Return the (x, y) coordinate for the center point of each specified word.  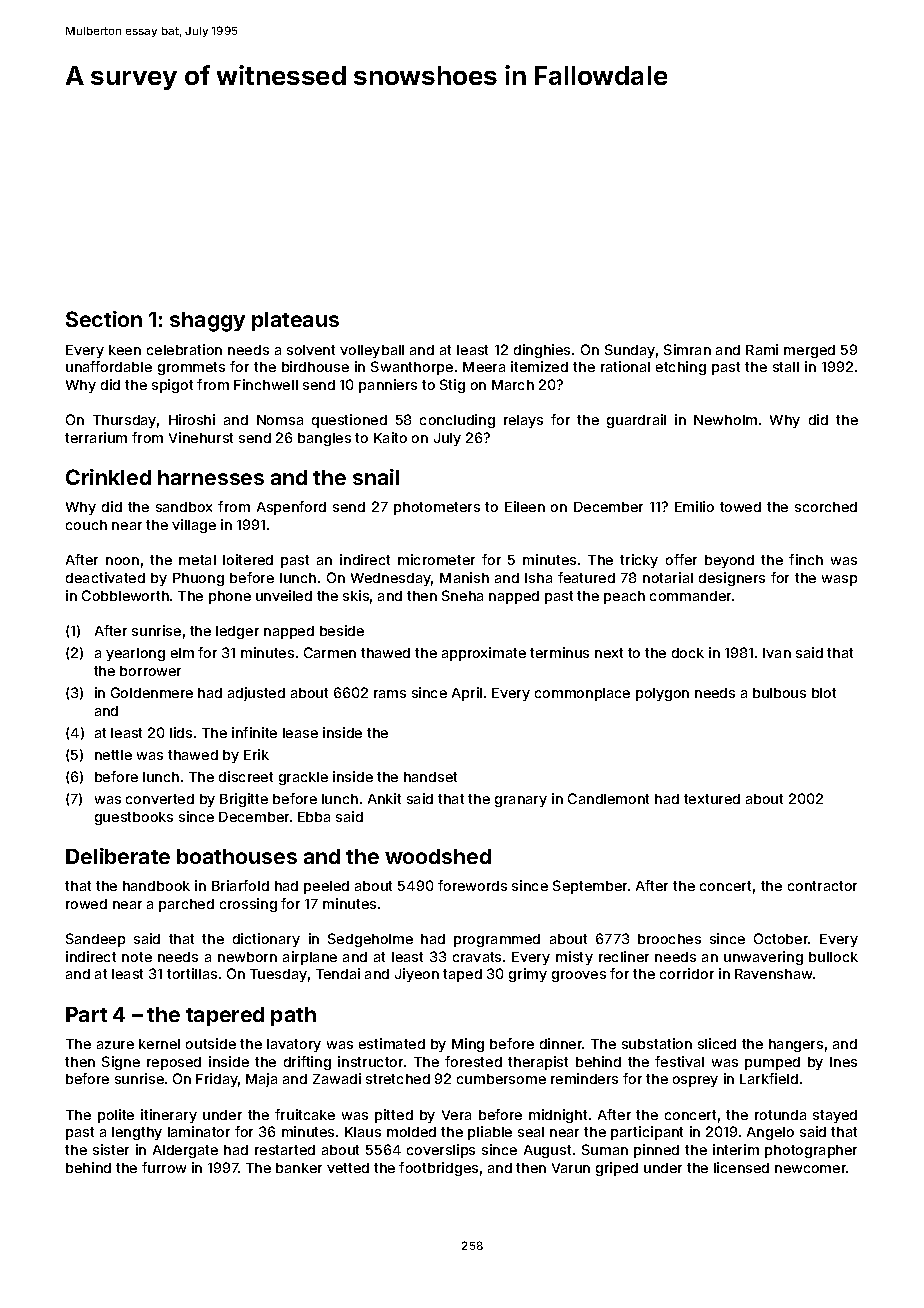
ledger (237, 632)
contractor (822, 886)
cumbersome (501, 1079)
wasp (839, 580)
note (137, 957)
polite (116, 1116)
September (590, 887)
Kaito (390, 437)
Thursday (124, 421)
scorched (826, 507)
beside (342, 630)
